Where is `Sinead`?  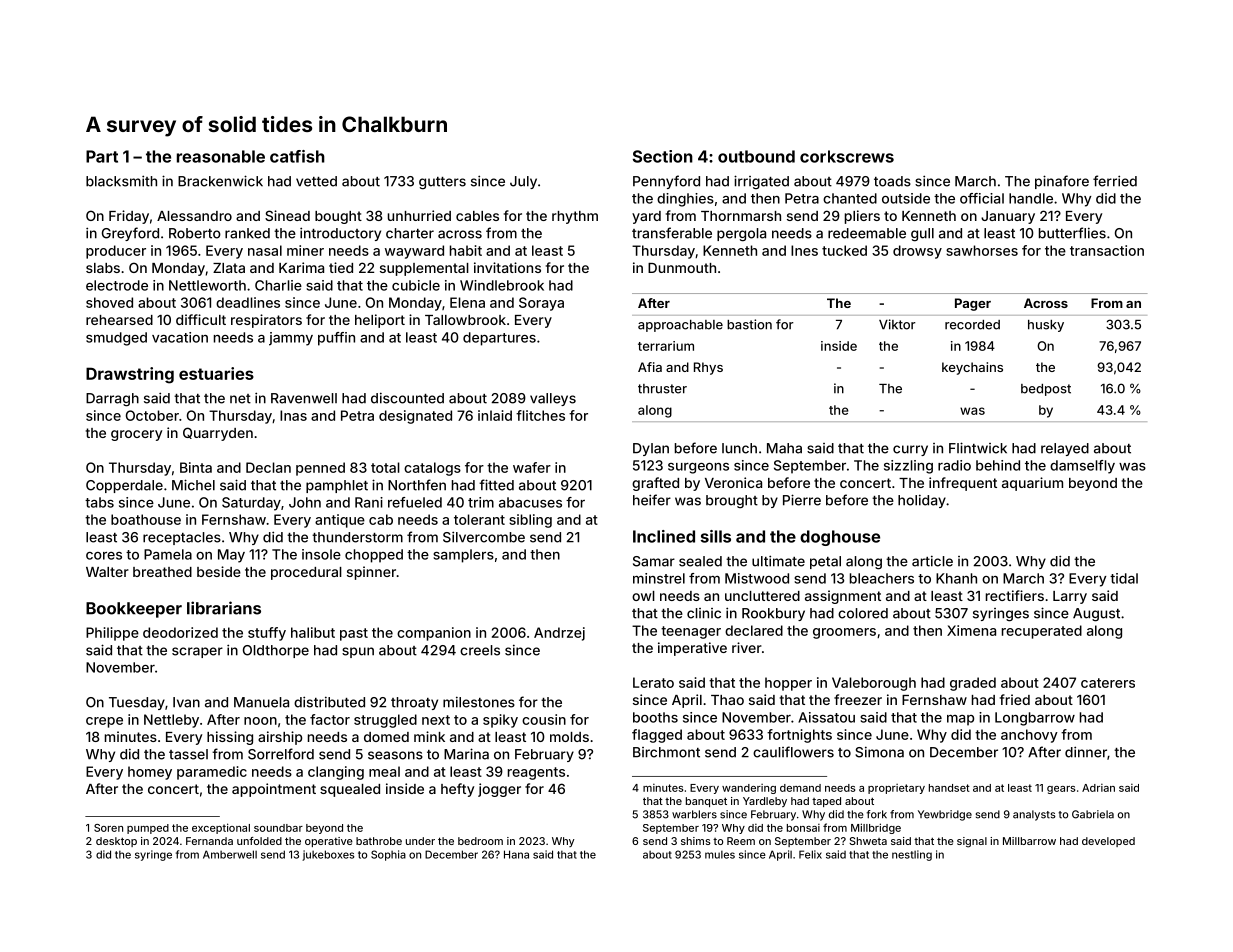
Sinead is located at coordinates (287, 215).
